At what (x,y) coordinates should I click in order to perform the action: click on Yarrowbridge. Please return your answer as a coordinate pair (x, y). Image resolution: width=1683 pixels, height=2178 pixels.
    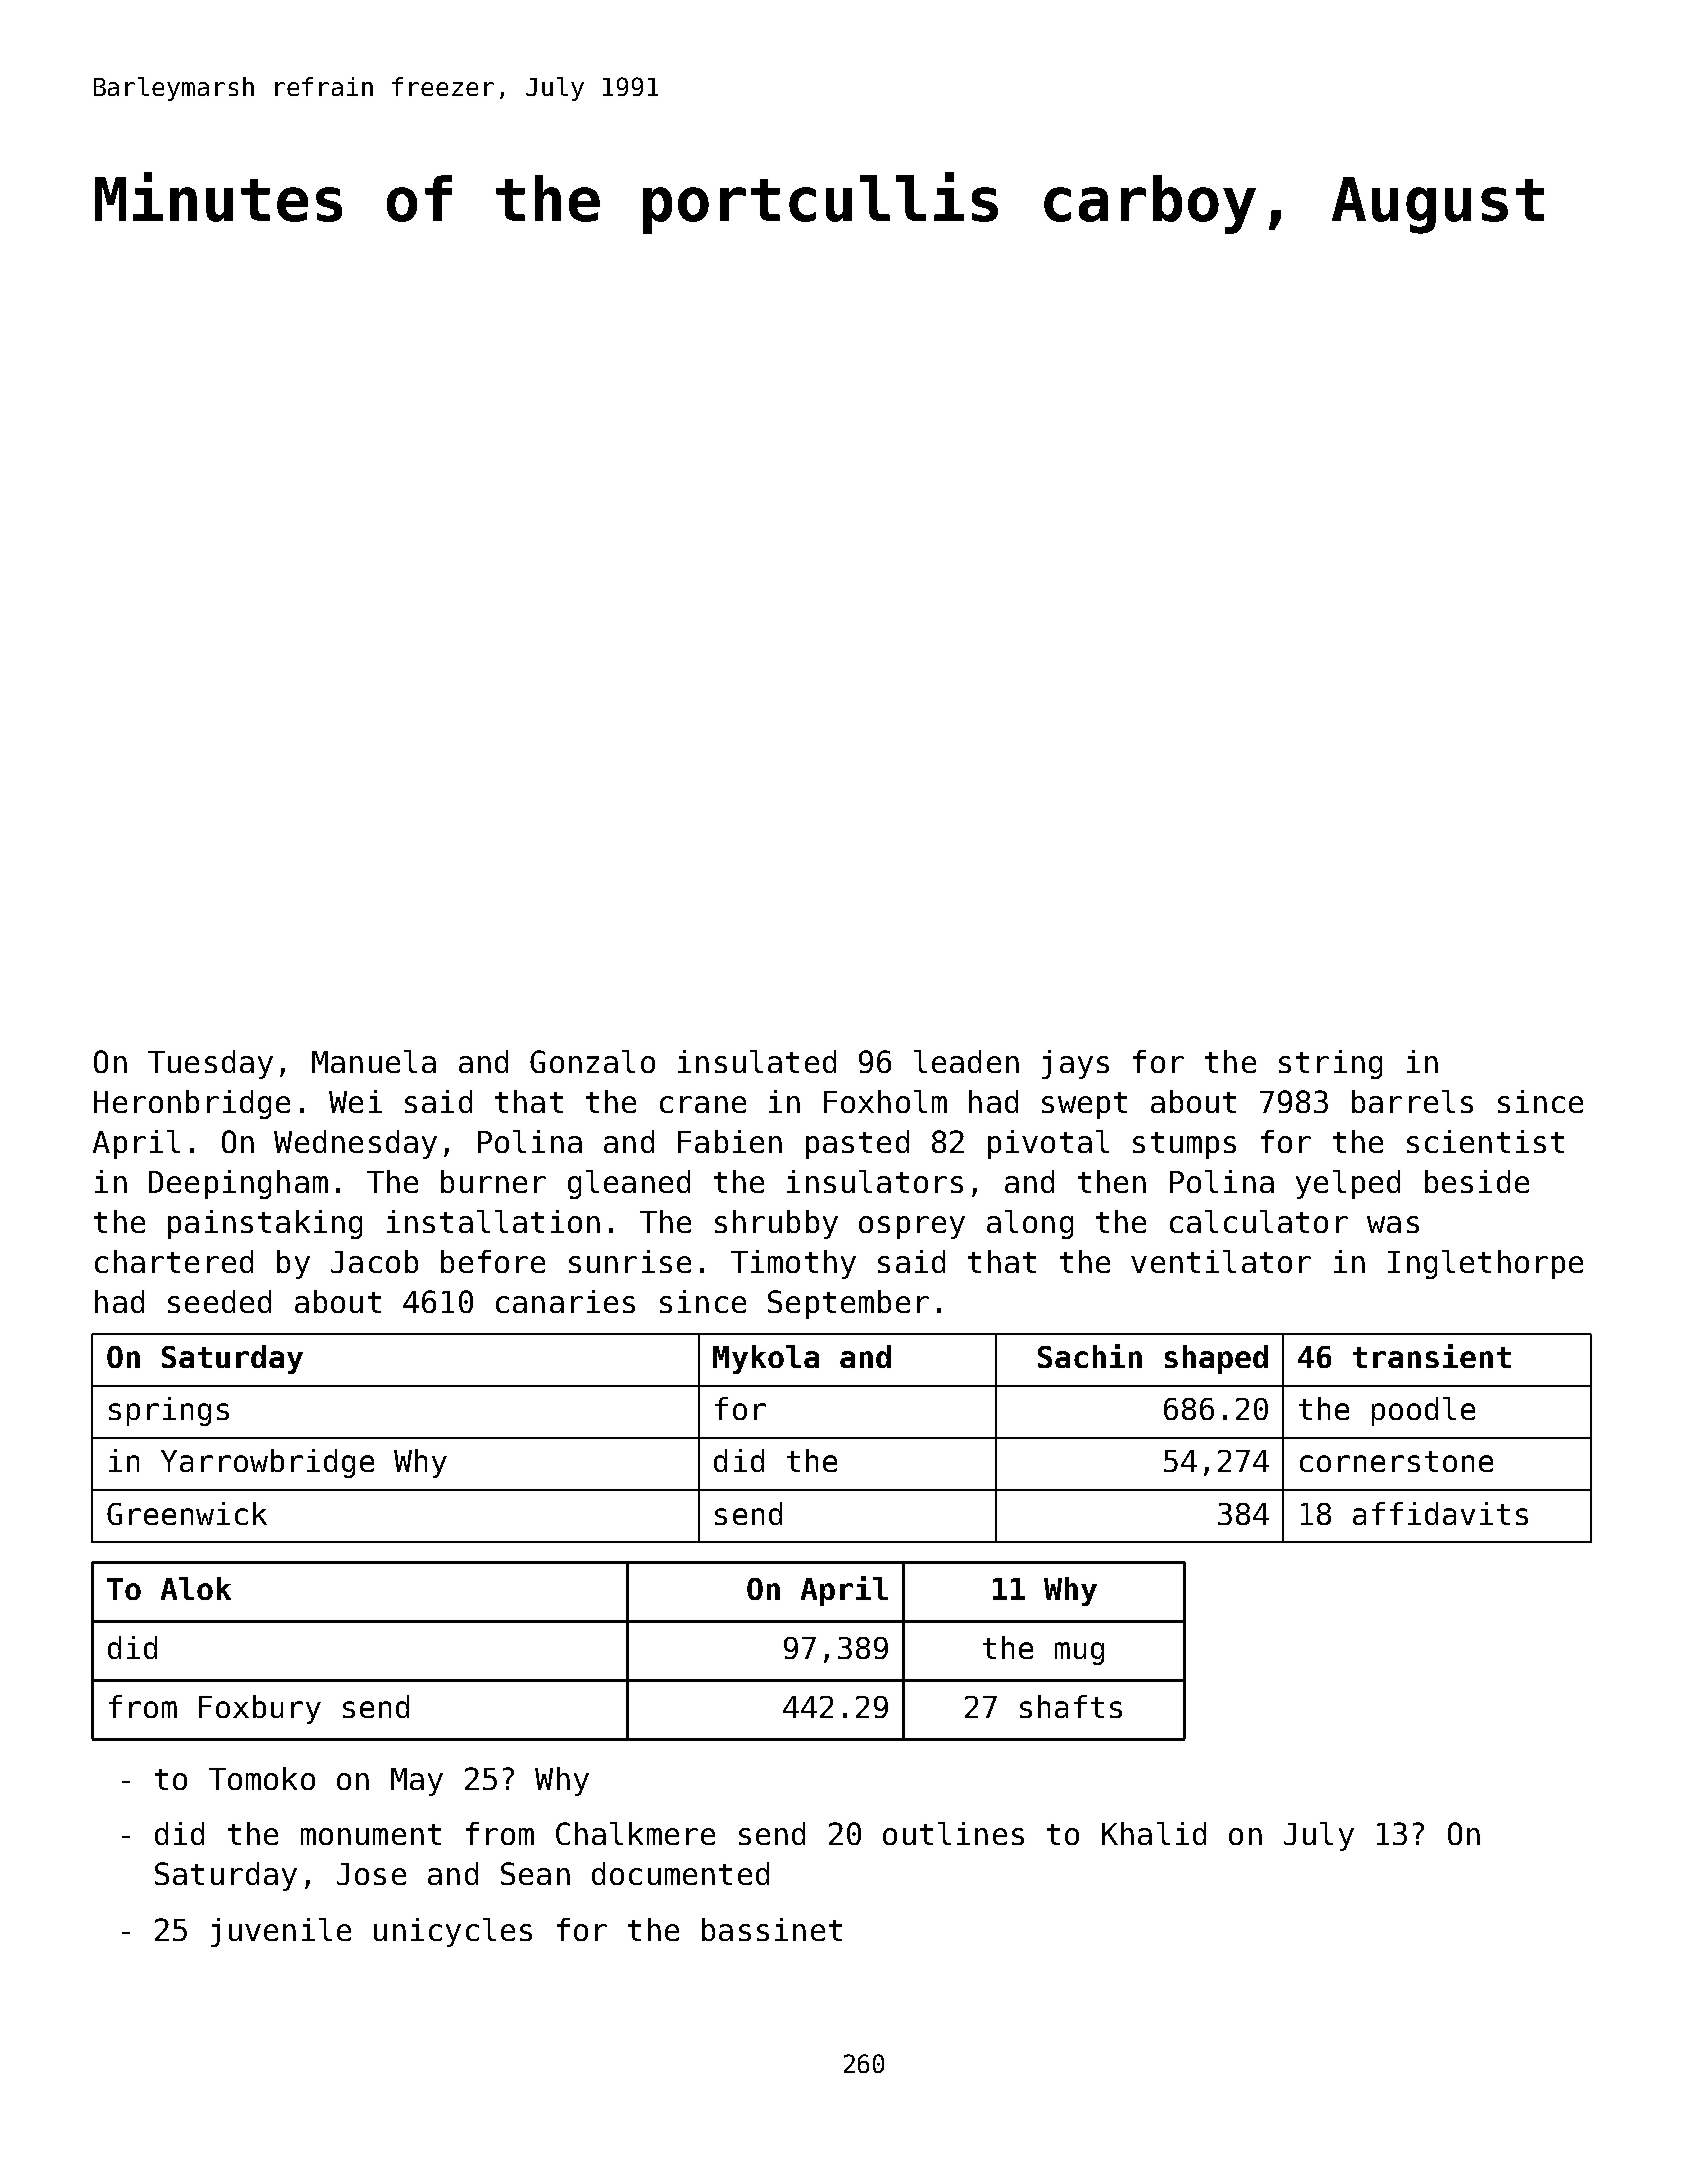
    Looking at the image, I should click on (267, 1463).
